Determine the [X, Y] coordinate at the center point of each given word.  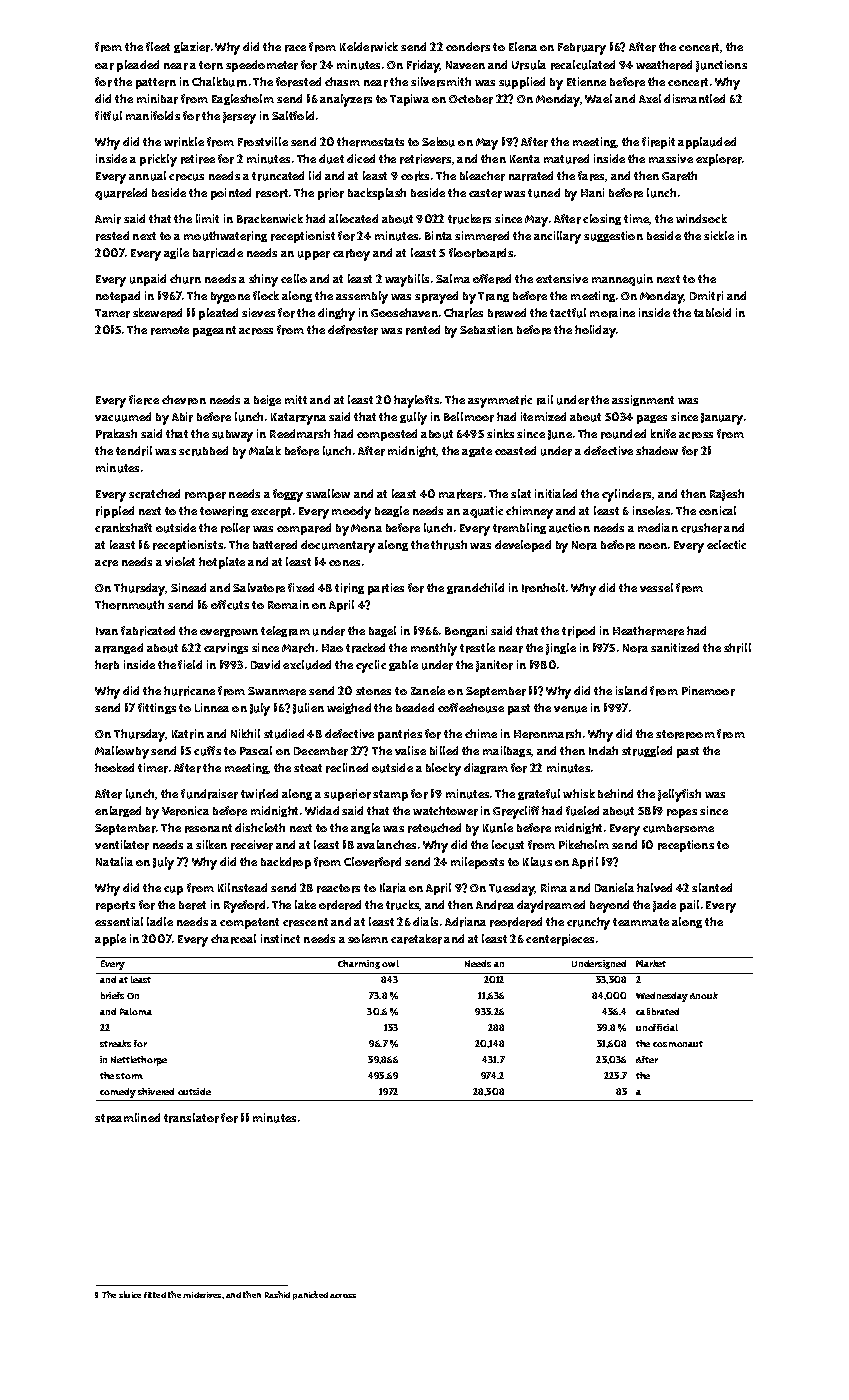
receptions [686, 846]
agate [477, 452]
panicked [310, 1295]
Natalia [114, 861]
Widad [322, 810]
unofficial [657, 1027]
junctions [721, 66]
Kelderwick [369, 47]
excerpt [271, 512]
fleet [158, 46]
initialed [556, 493]
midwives [202, 1295]
